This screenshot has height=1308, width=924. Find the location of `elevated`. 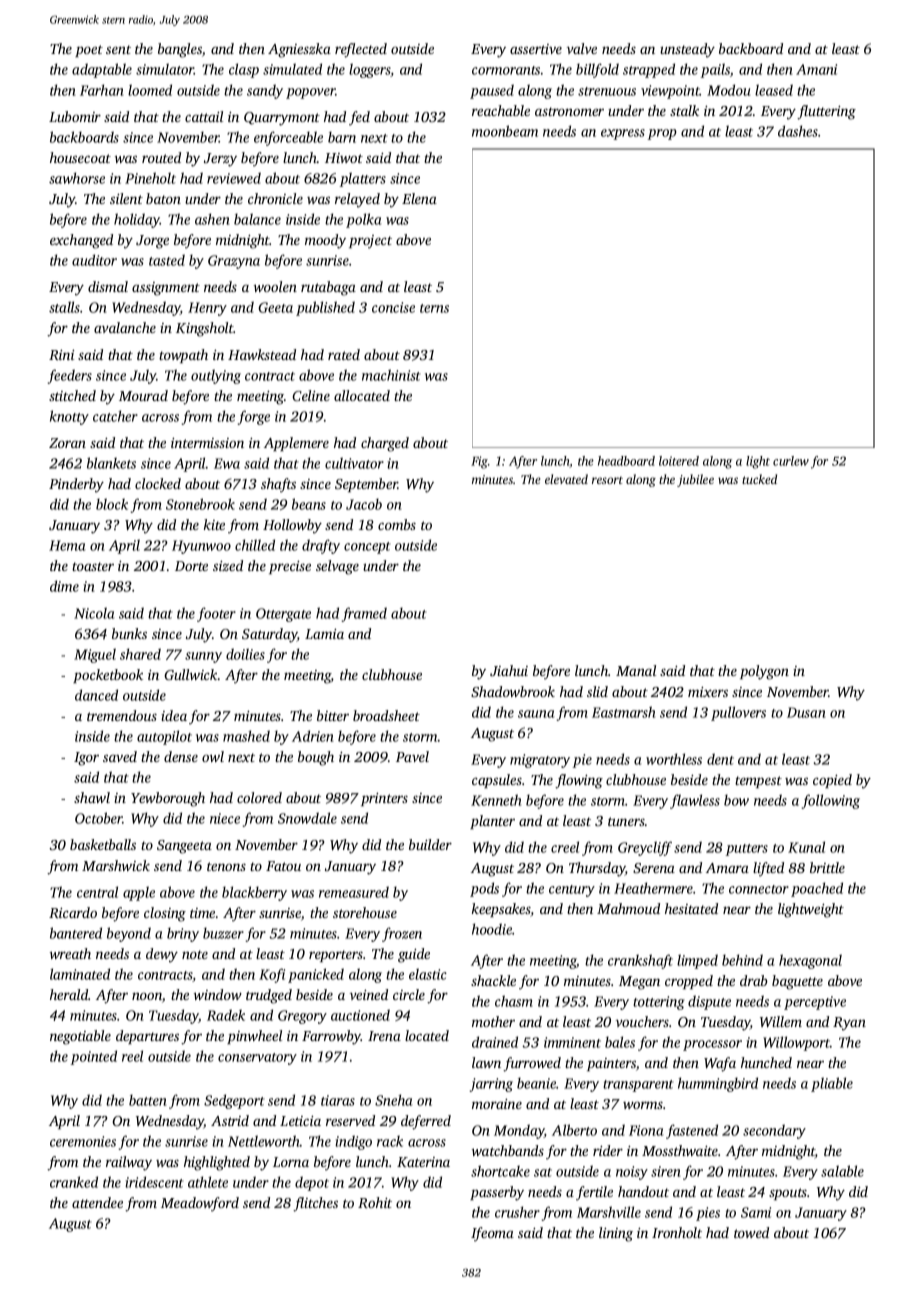

elevated is located at coordinates (566, 479).
